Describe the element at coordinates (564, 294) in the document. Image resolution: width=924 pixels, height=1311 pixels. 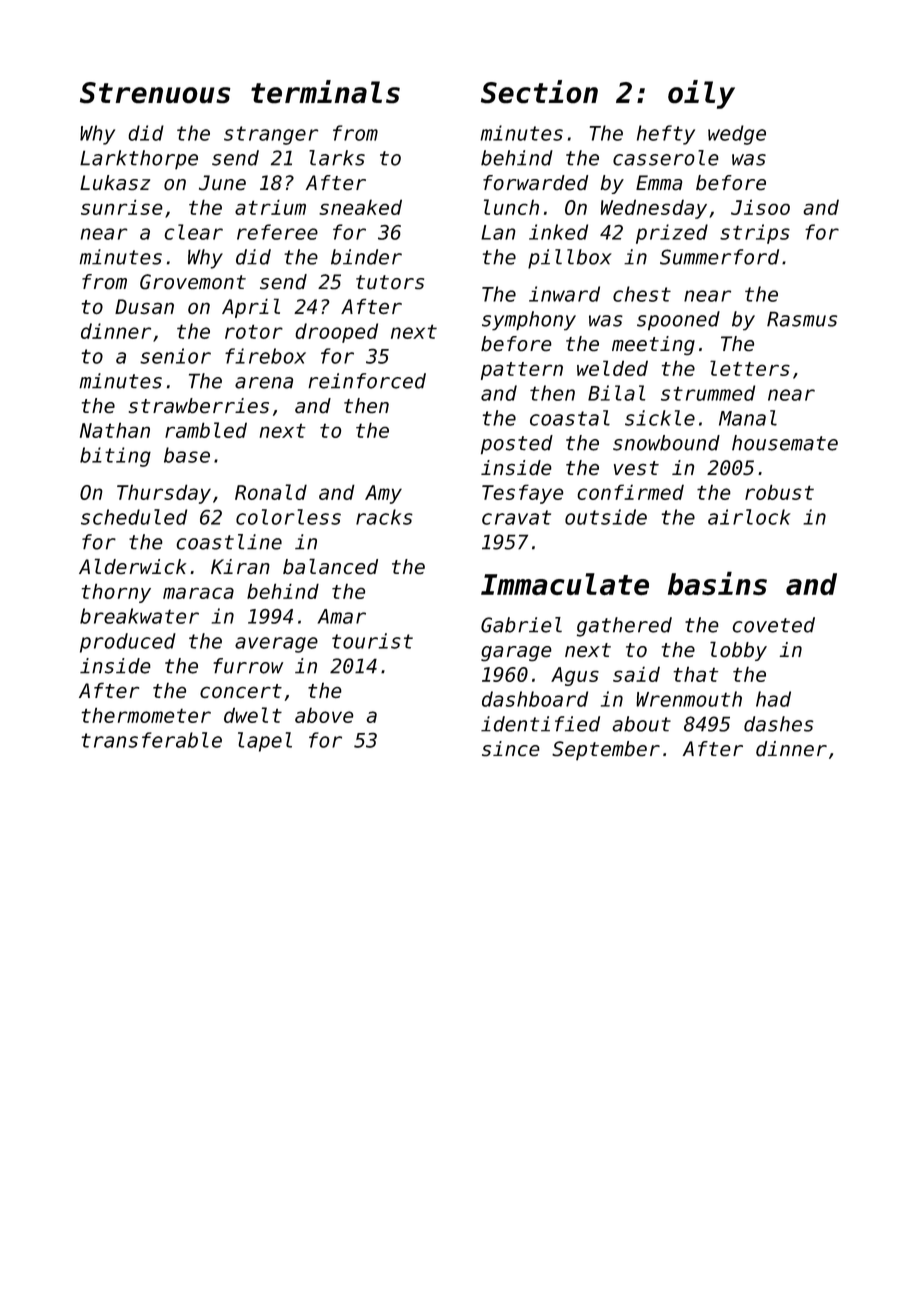
I see `inward` at that location.
